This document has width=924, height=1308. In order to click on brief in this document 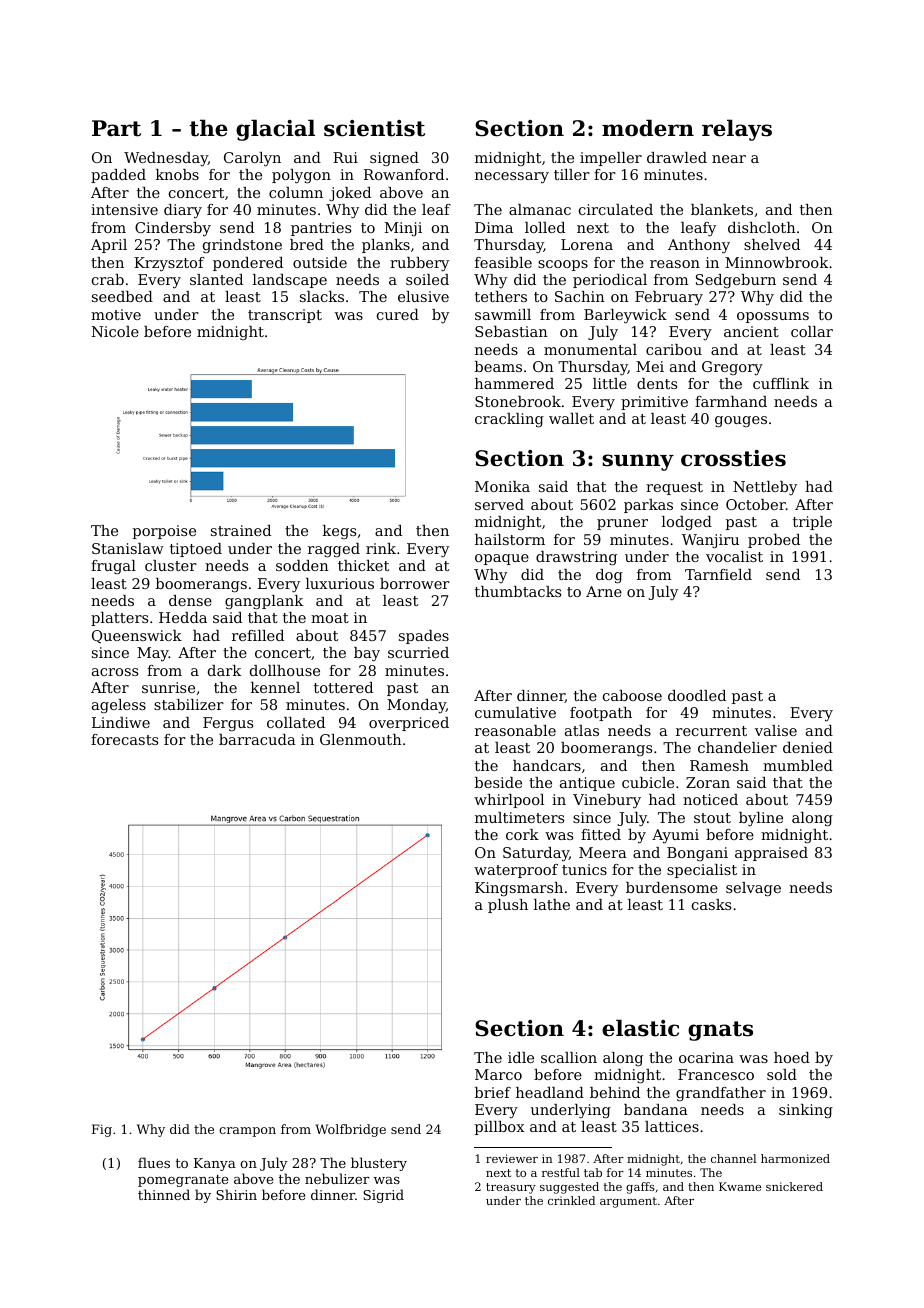, I will do `click(493, 1092)`.
